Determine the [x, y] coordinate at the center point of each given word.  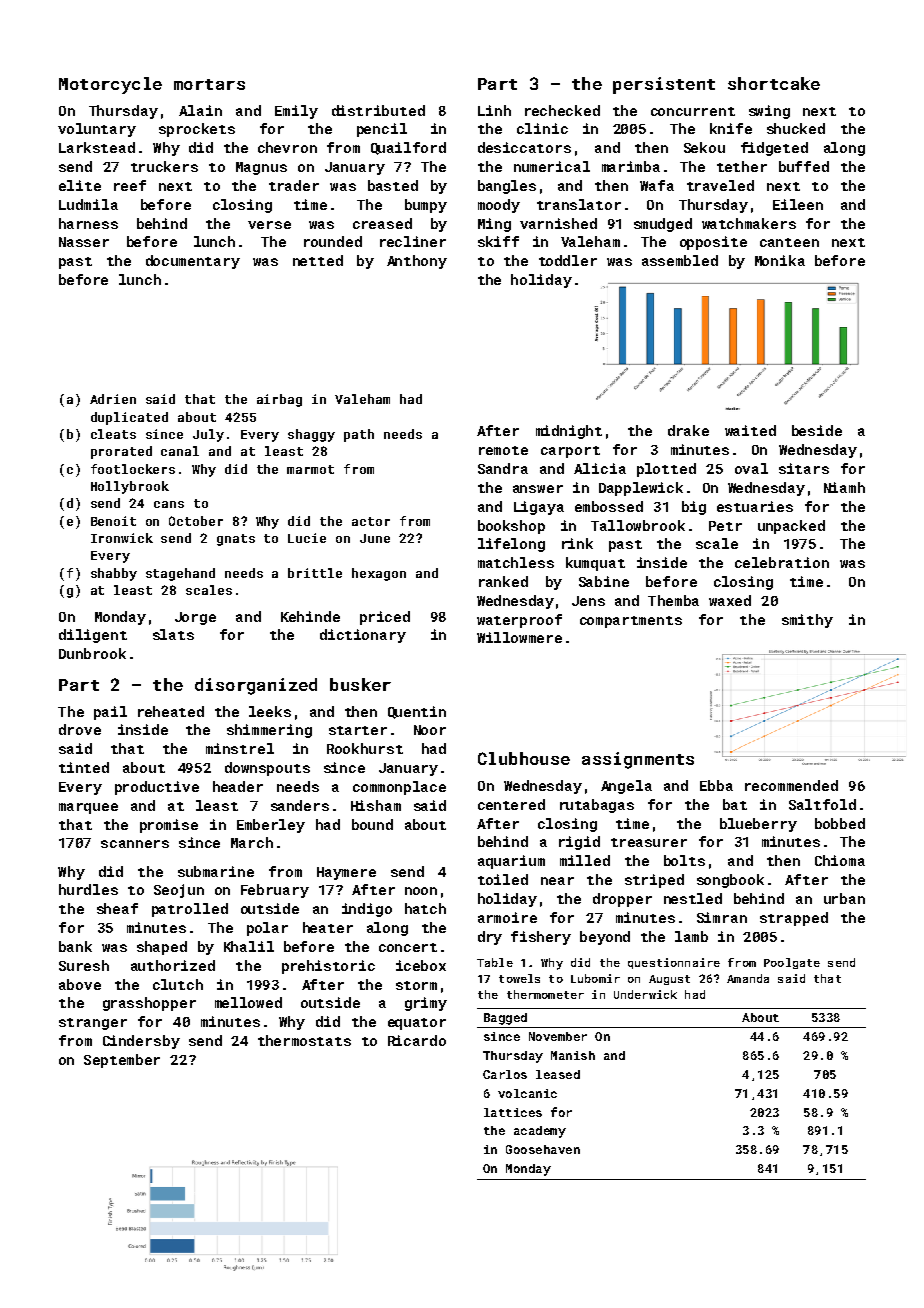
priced [385, 618]
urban [844, 898]
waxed [730, 600]
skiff [498, 241]
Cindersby [141, 1042]
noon [421, 891]
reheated [171, 711]
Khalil [249, 946]
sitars [804, 468]
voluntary [97, 130]
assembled [680, 260]
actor [371, 521]
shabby [114, 574]
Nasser [84, 242]
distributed [378, 110]
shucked [796, 128]
